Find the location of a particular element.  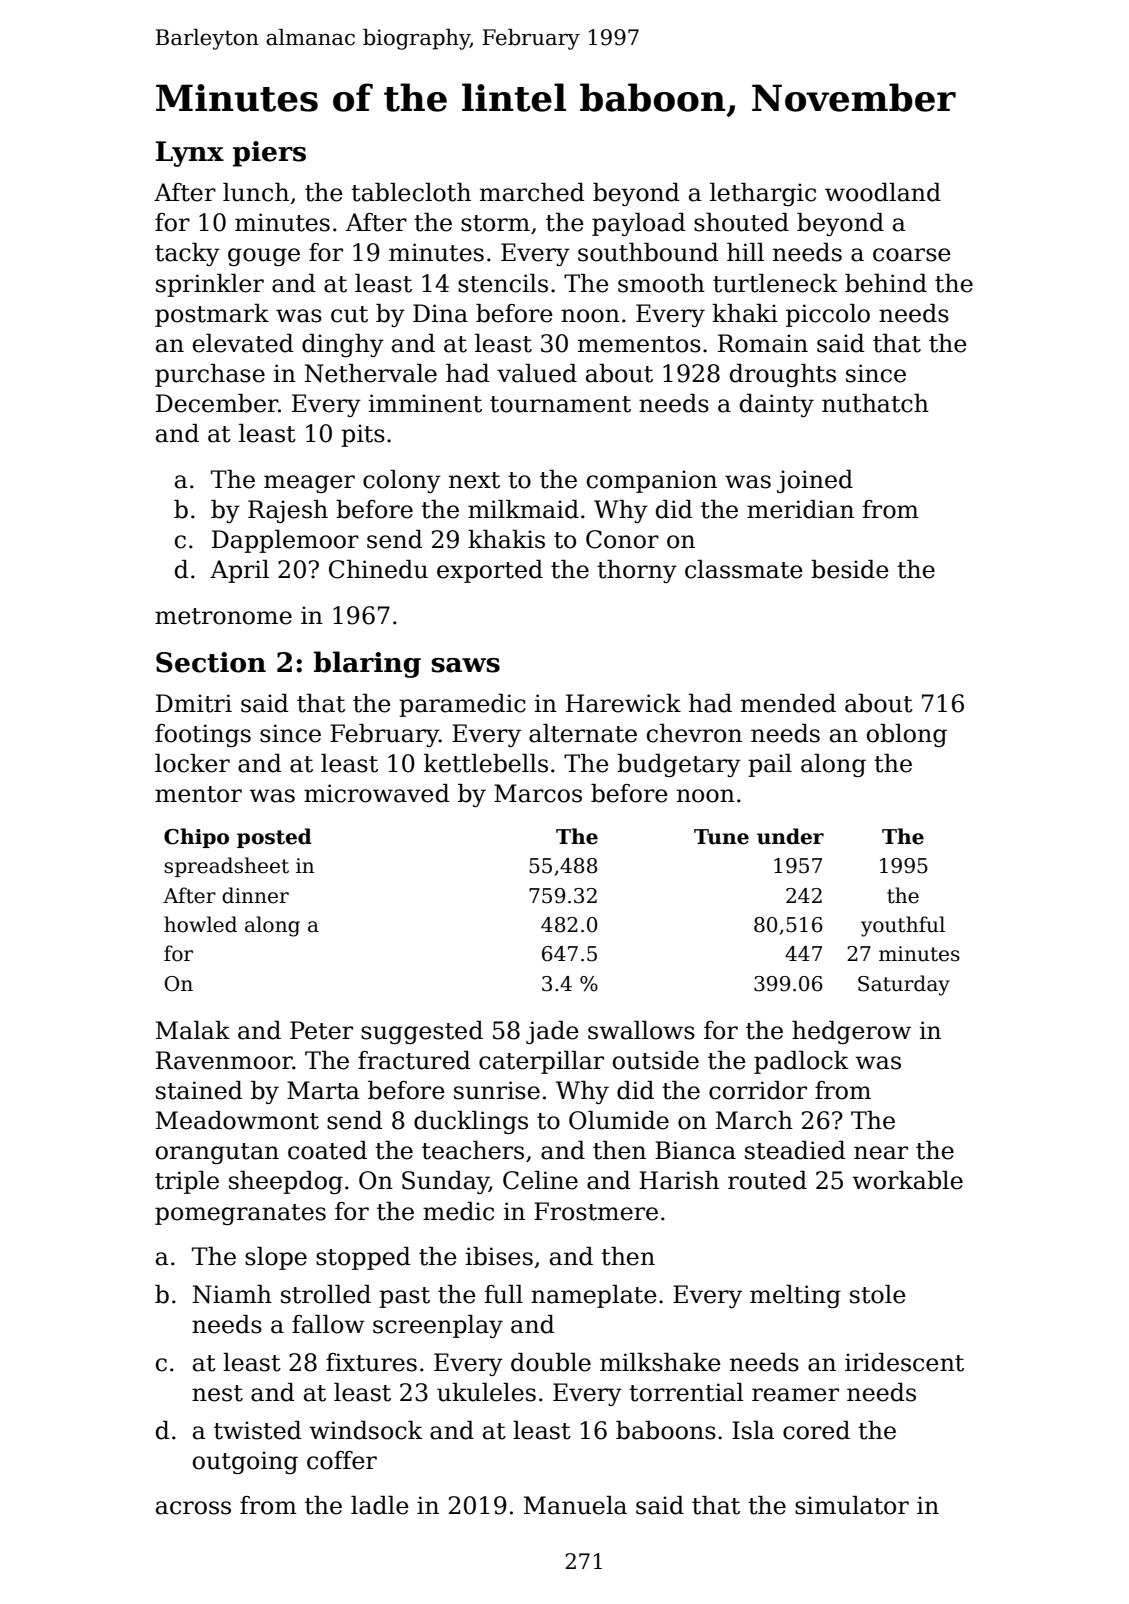

woodland is located at coordinates (883, 192).
